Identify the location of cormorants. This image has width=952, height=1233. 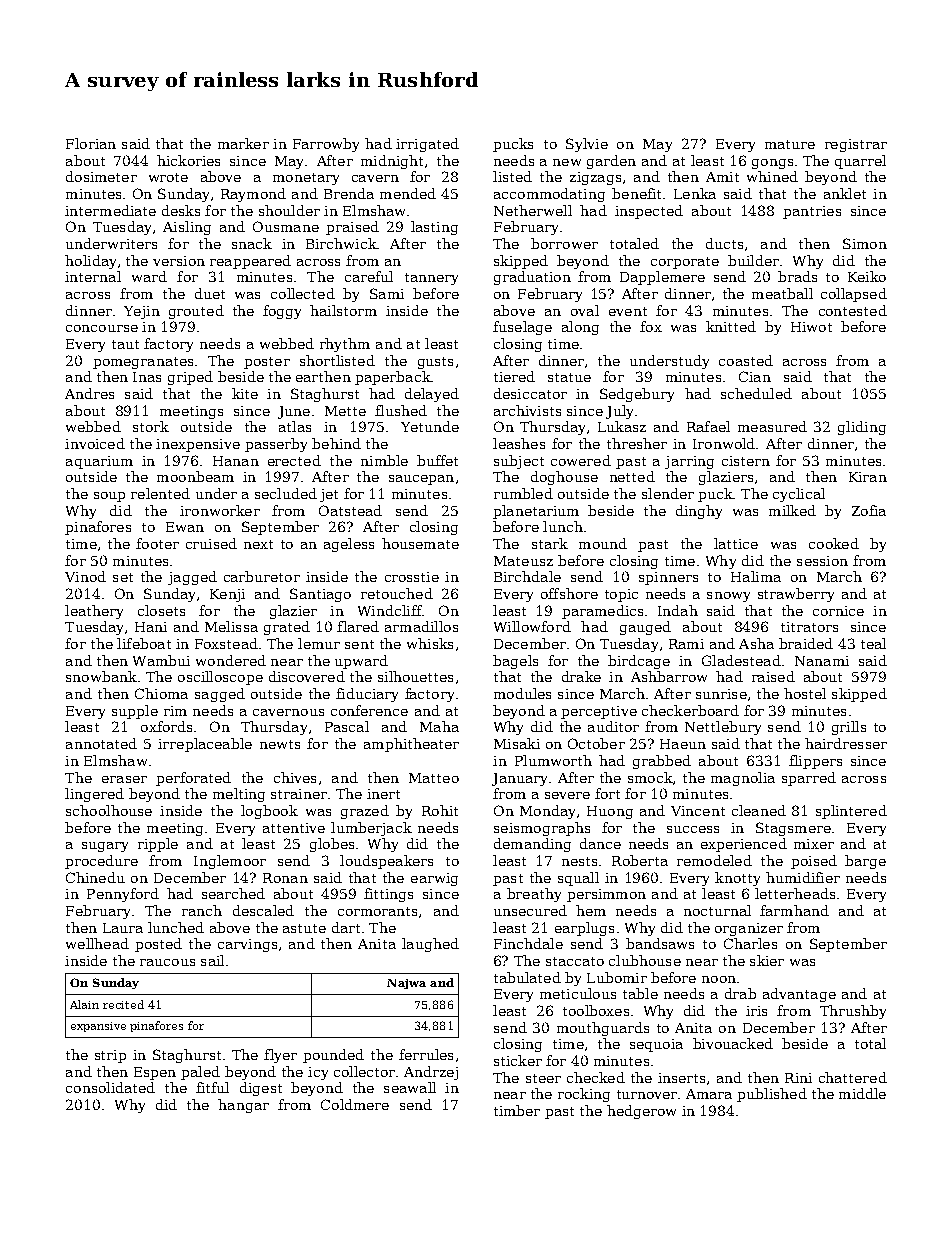
(377, 911).
